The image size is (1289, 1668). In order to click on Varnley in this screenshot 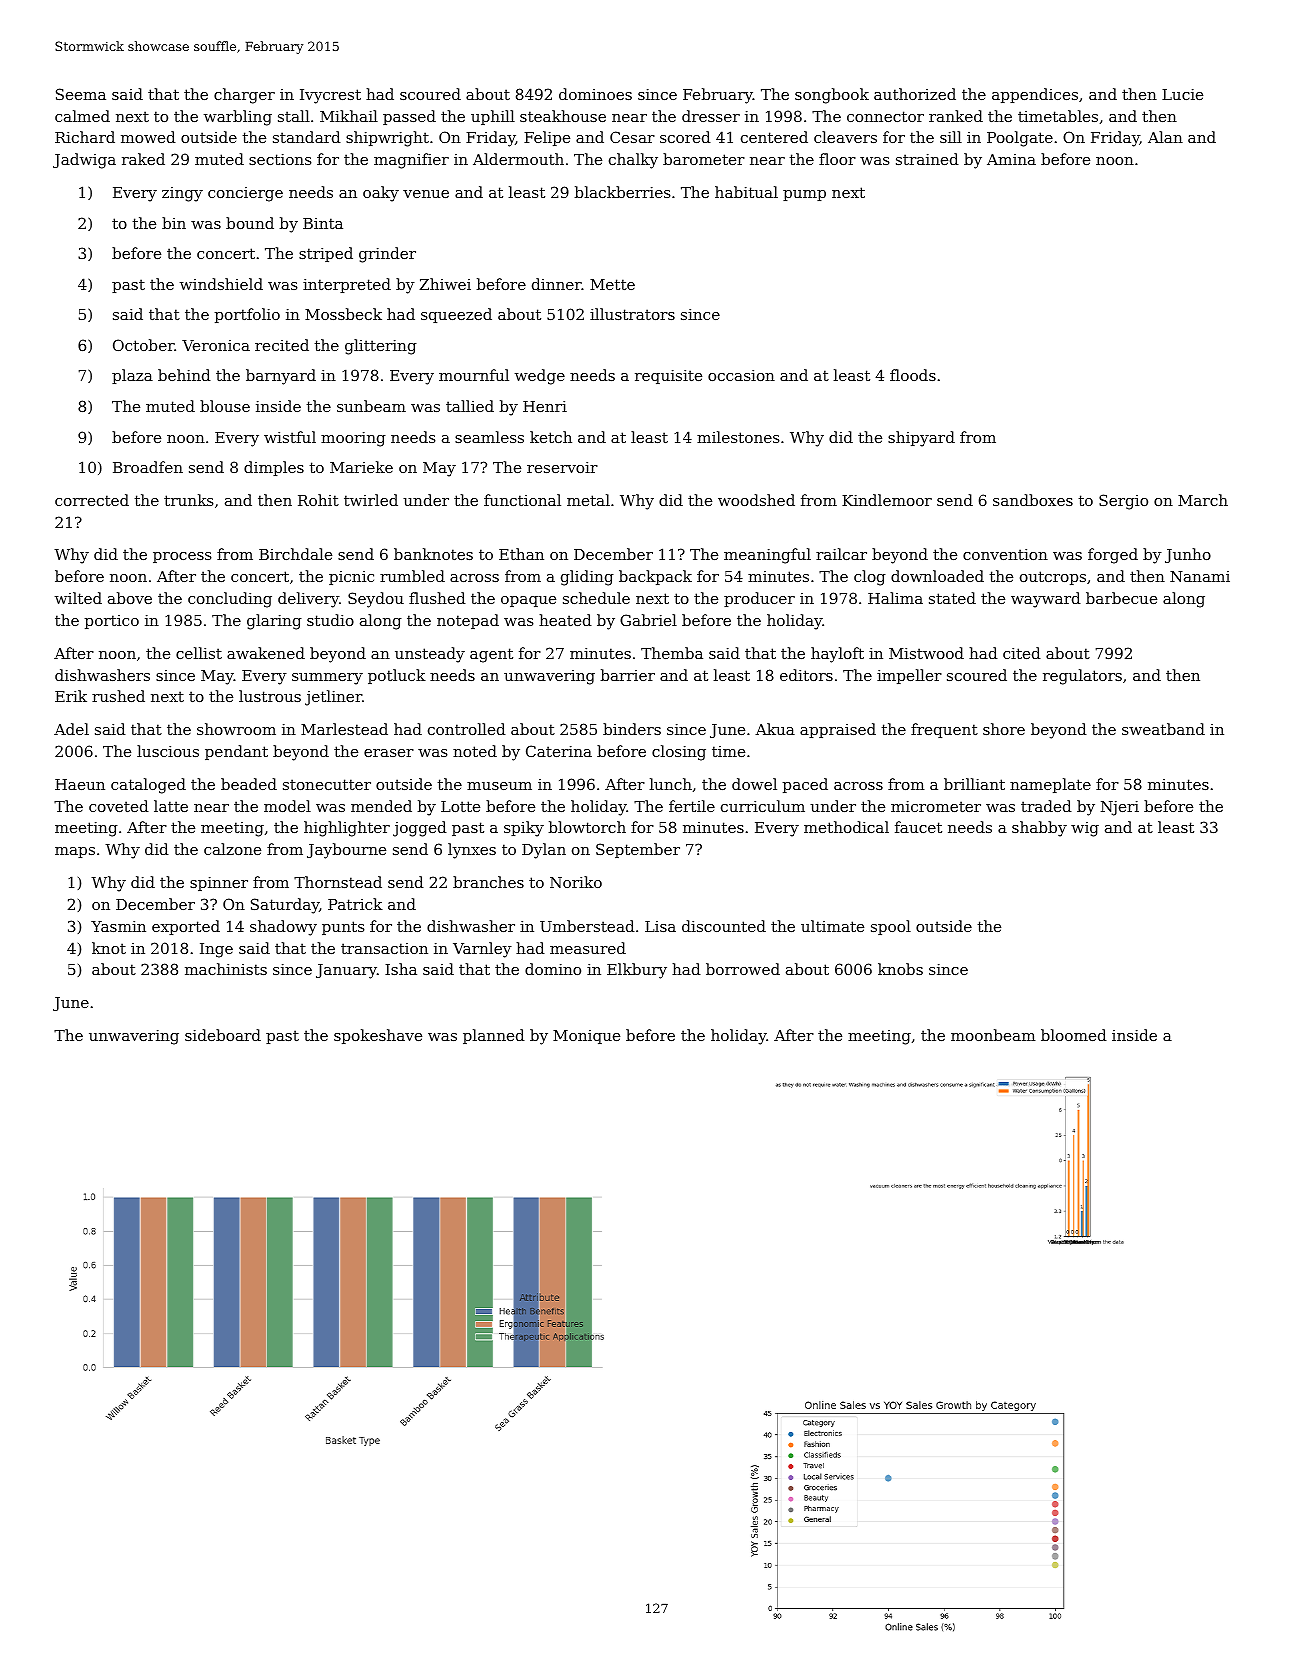, I will do `click(482, 950)`.
